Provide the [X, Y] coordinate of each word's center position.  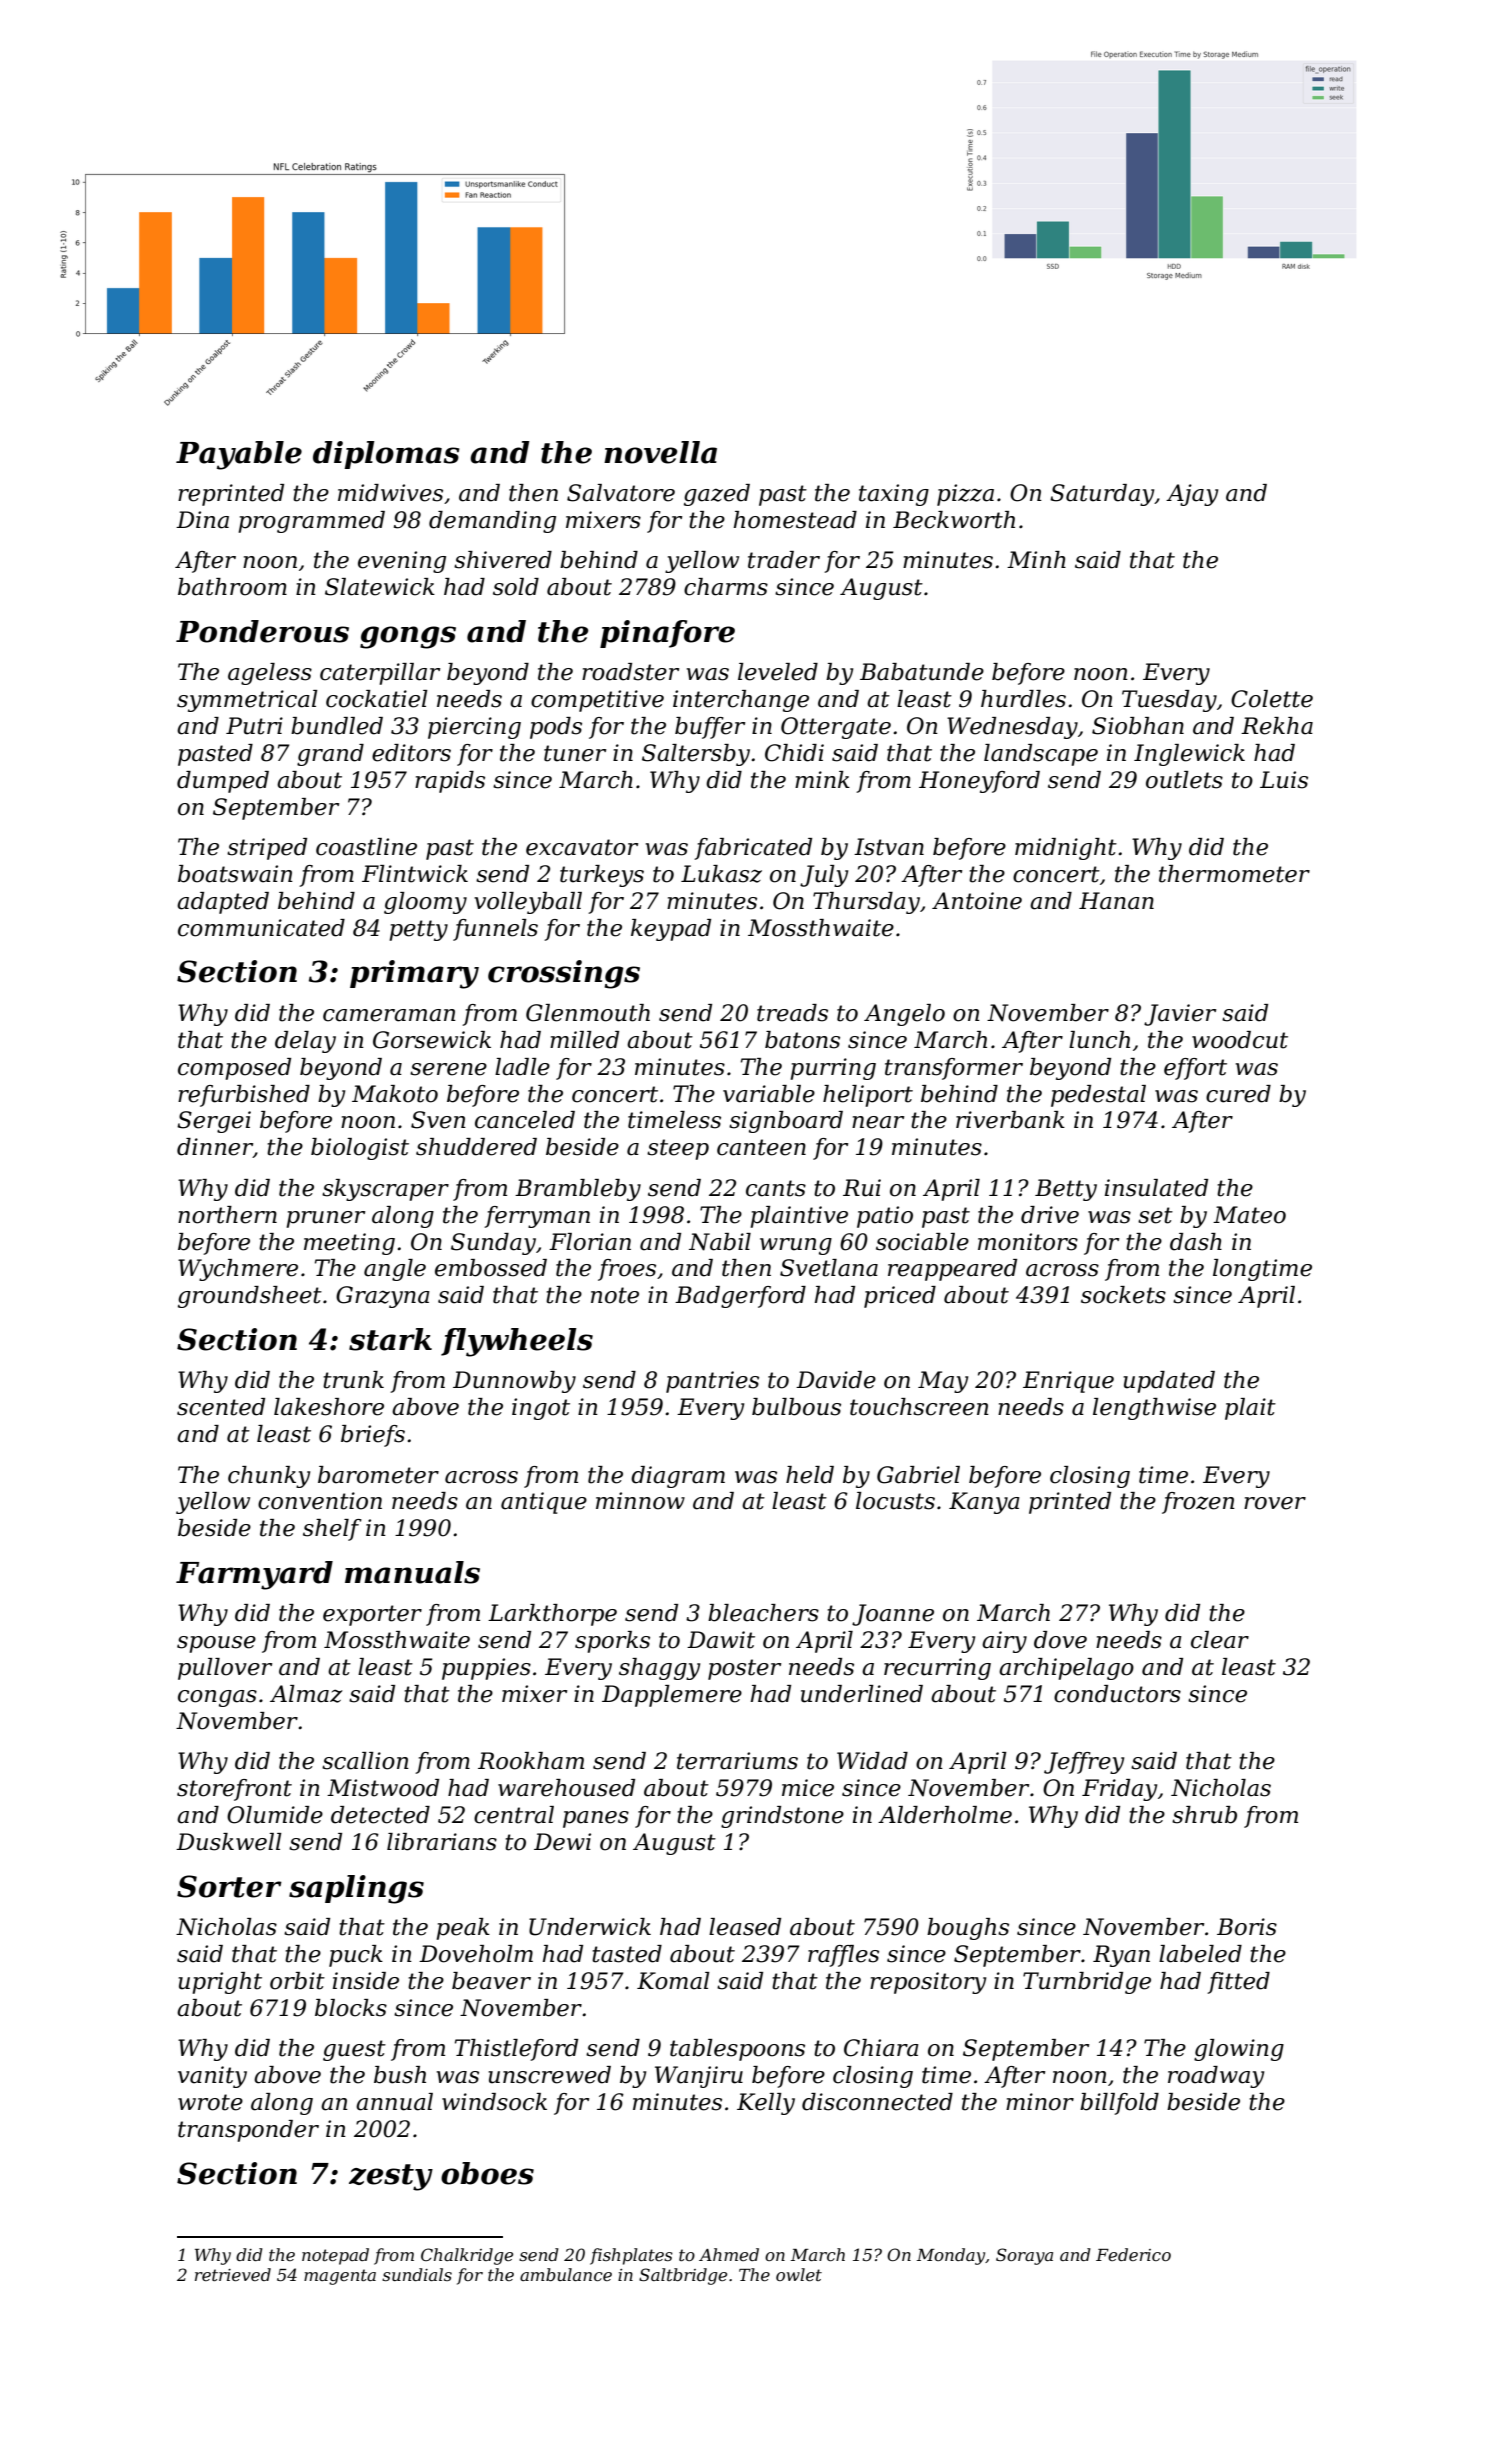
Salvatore [621, 493]
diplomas [386, 455]
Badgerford [740, 1297]
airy [1004, 1642]
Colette [1272, 699]
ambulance [566, 2274]
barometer [378, 1475]
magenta [340, 2277]
